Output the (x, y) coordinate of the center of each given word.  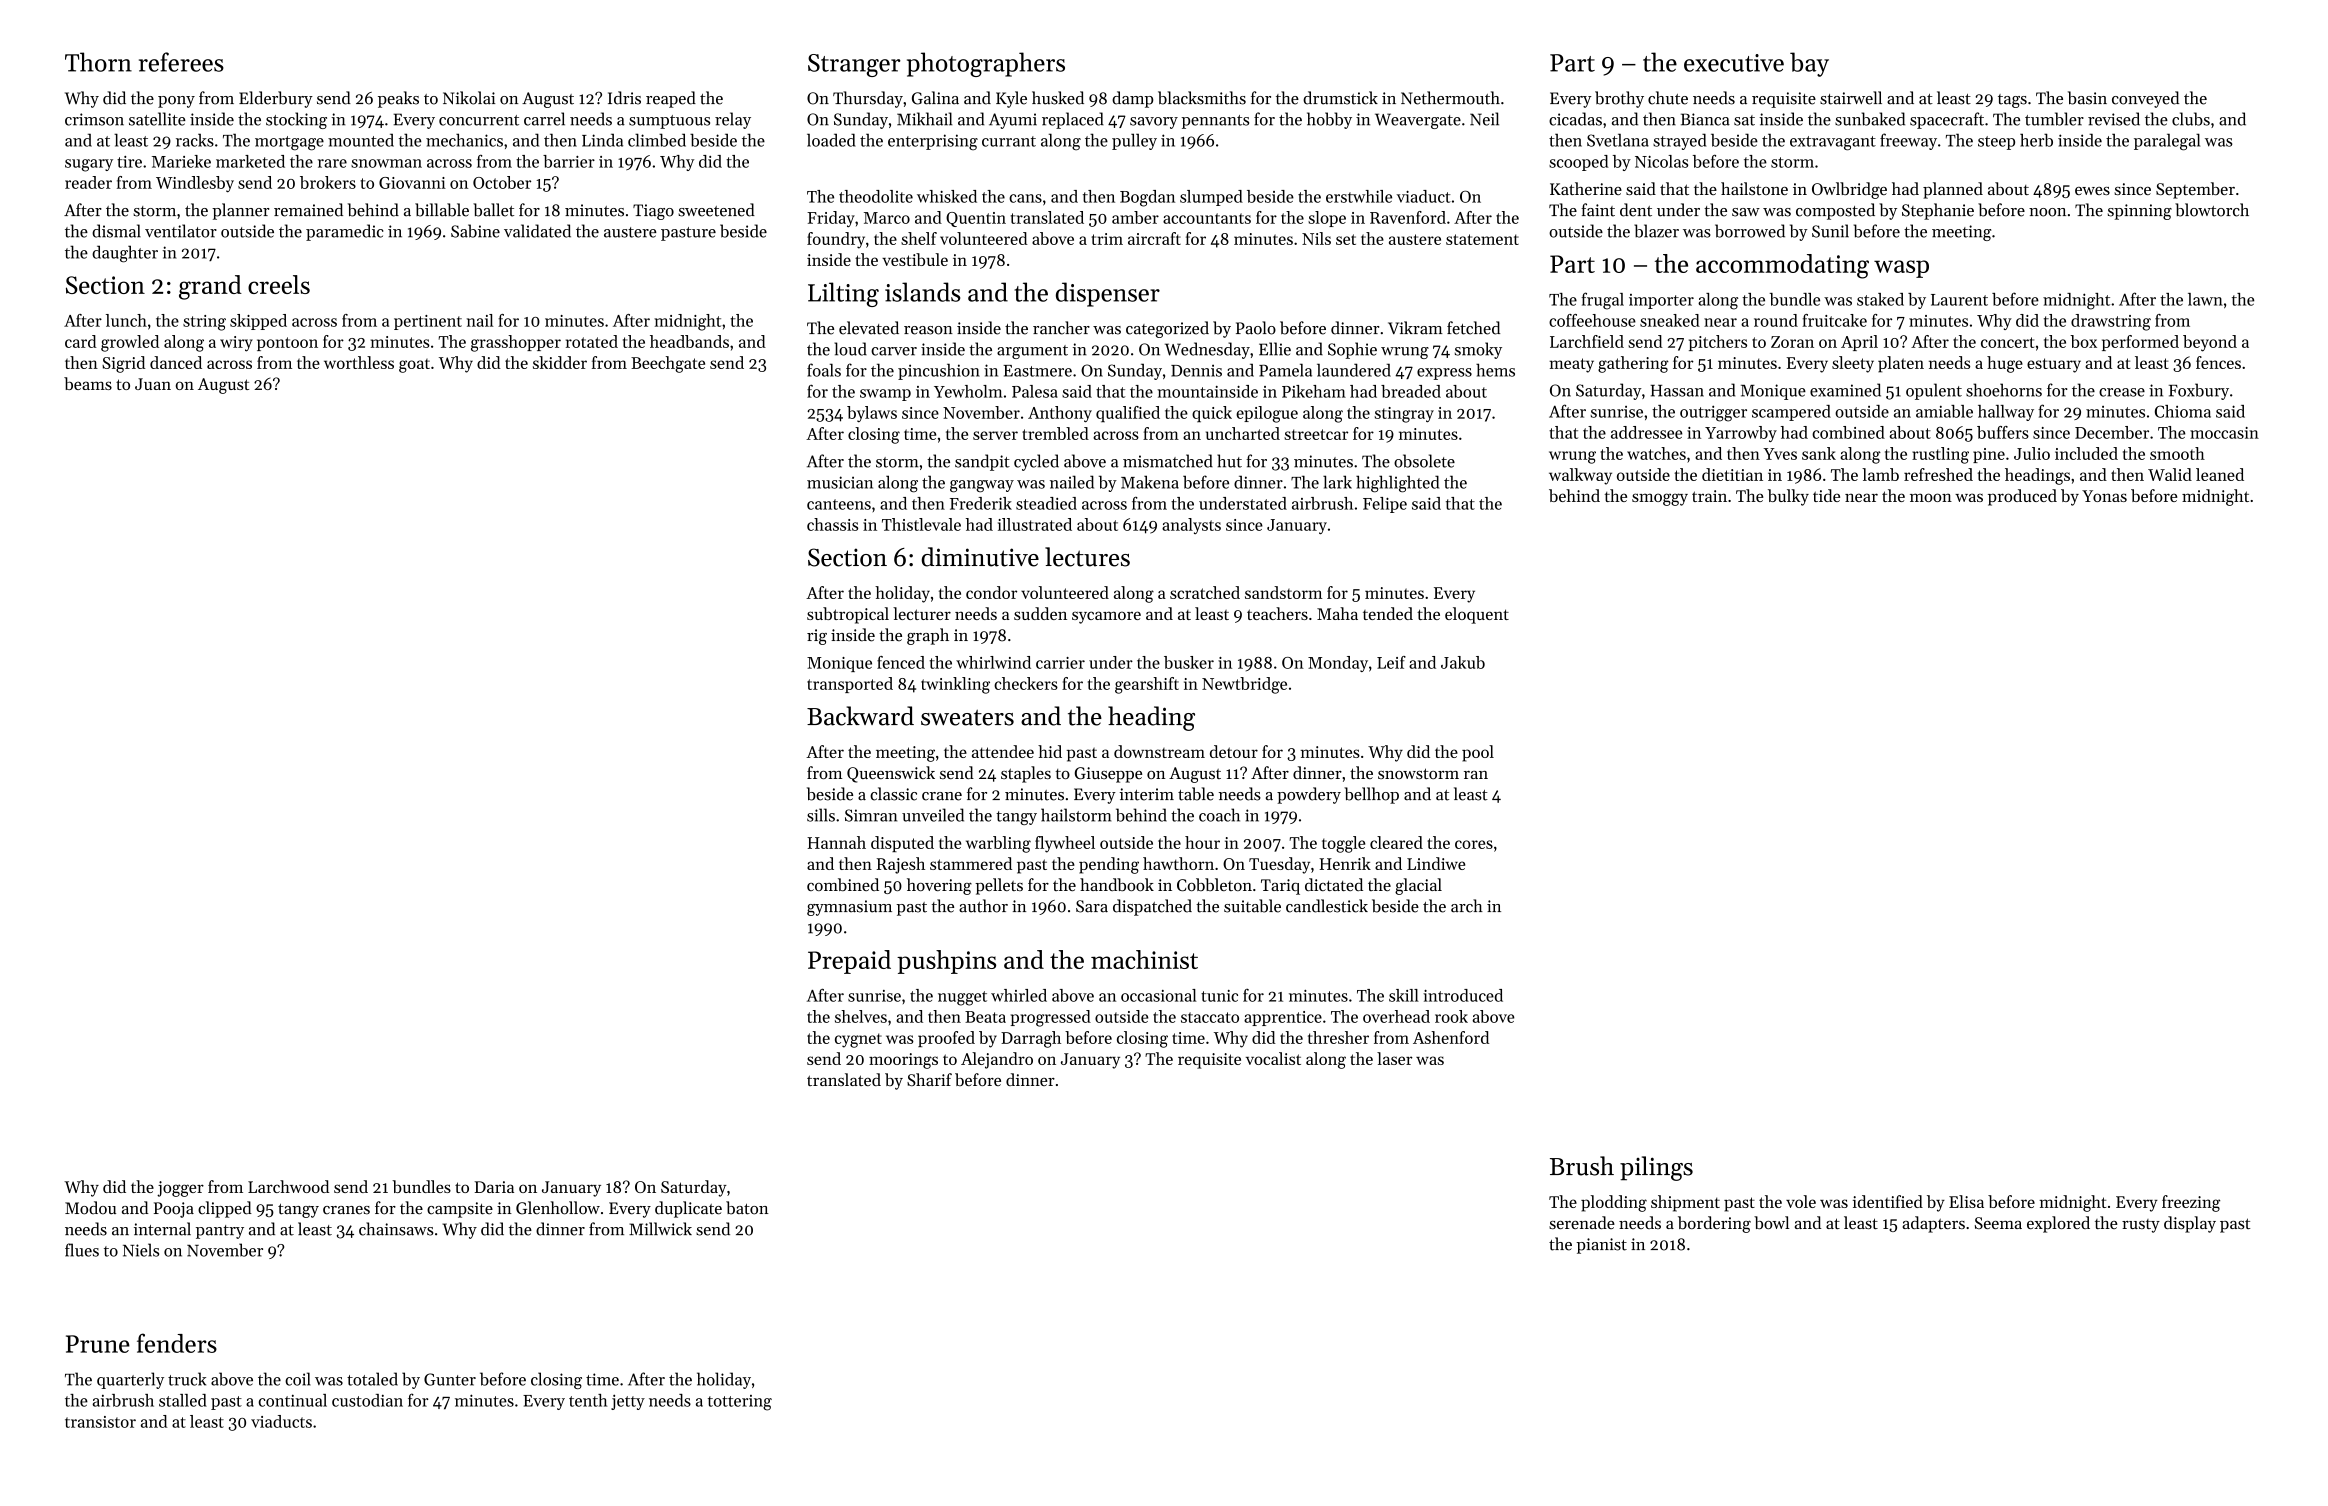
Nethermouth (1450, 98)
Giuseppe (1108, 775)
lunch (126, 320)
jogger (180, 1189)
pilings (1656, 1168)
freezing (2191, 1203)
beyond (2210, 343)
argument (1032, 352)
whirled (1019, 995)
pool (1478, 753)
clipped (225, 1209)
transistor (100, 1422)
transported (850, 685)
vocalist (1273, 1058)
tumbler (2054, 119)
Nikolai (469, 98)
